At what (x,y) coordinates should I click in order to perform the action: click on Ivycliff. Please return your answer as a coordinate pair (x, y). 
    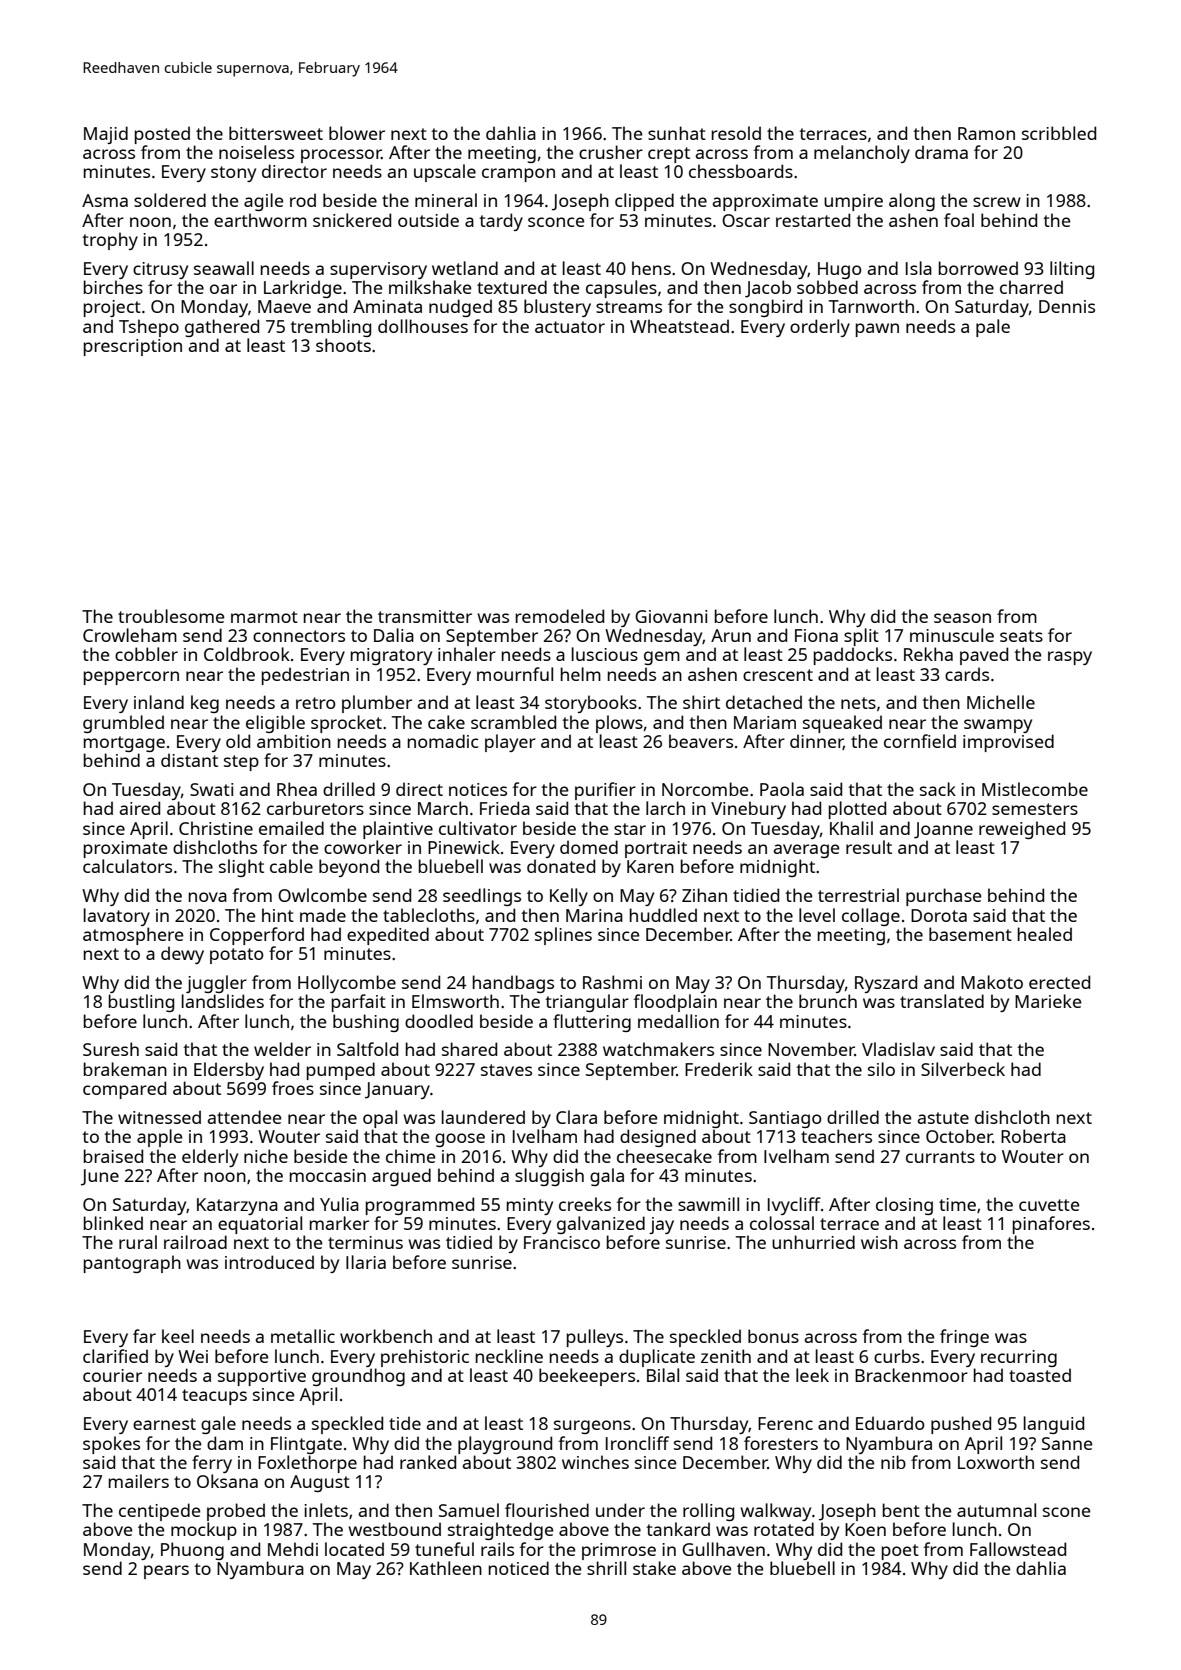
    Looking at the image, I should click on (794, 1206).
